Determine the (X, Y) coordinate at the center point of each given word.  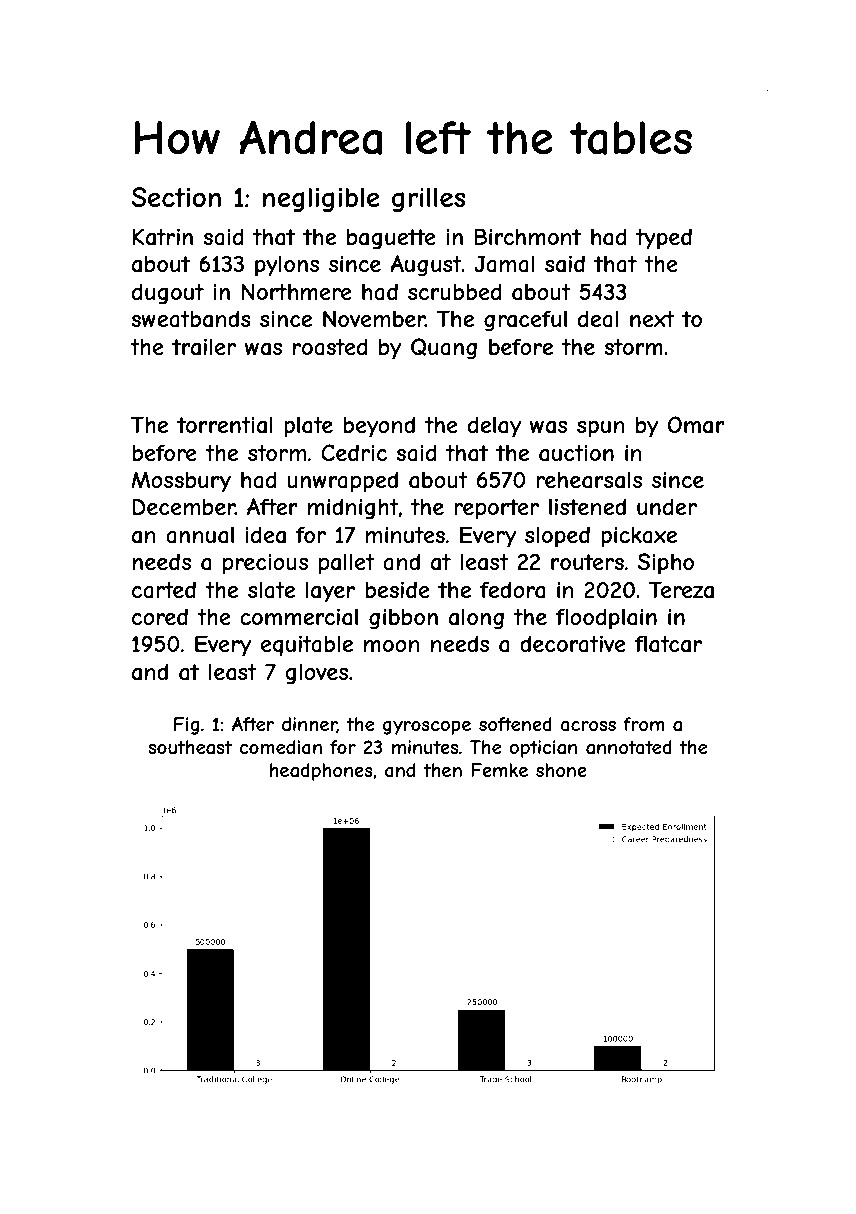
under (667, 506)
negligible (321, 199)
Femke (499, 770)
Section (176, 197)
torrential (225, 425)
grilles (428, 199)
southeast (190, 747)
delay (494, 427)
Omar (696, 425)
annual (200, 535)
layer (330, 592)
